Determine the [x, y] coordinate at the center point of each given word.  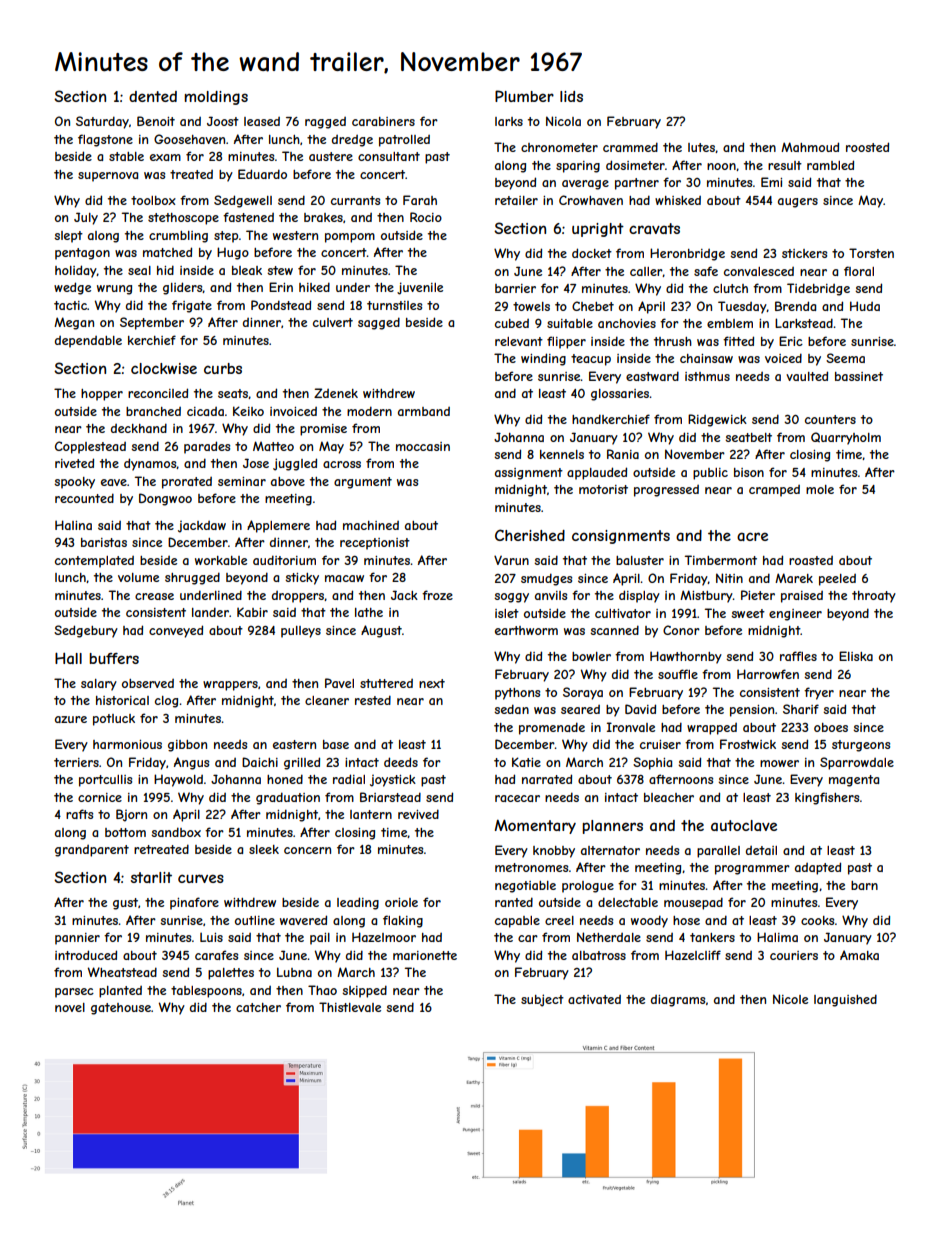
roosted [867, 147]
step [226, 237]
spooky [74, 483]
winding [543, 359]
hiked [314, 287]
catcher [258, 1007]
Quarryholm [846, 438]
